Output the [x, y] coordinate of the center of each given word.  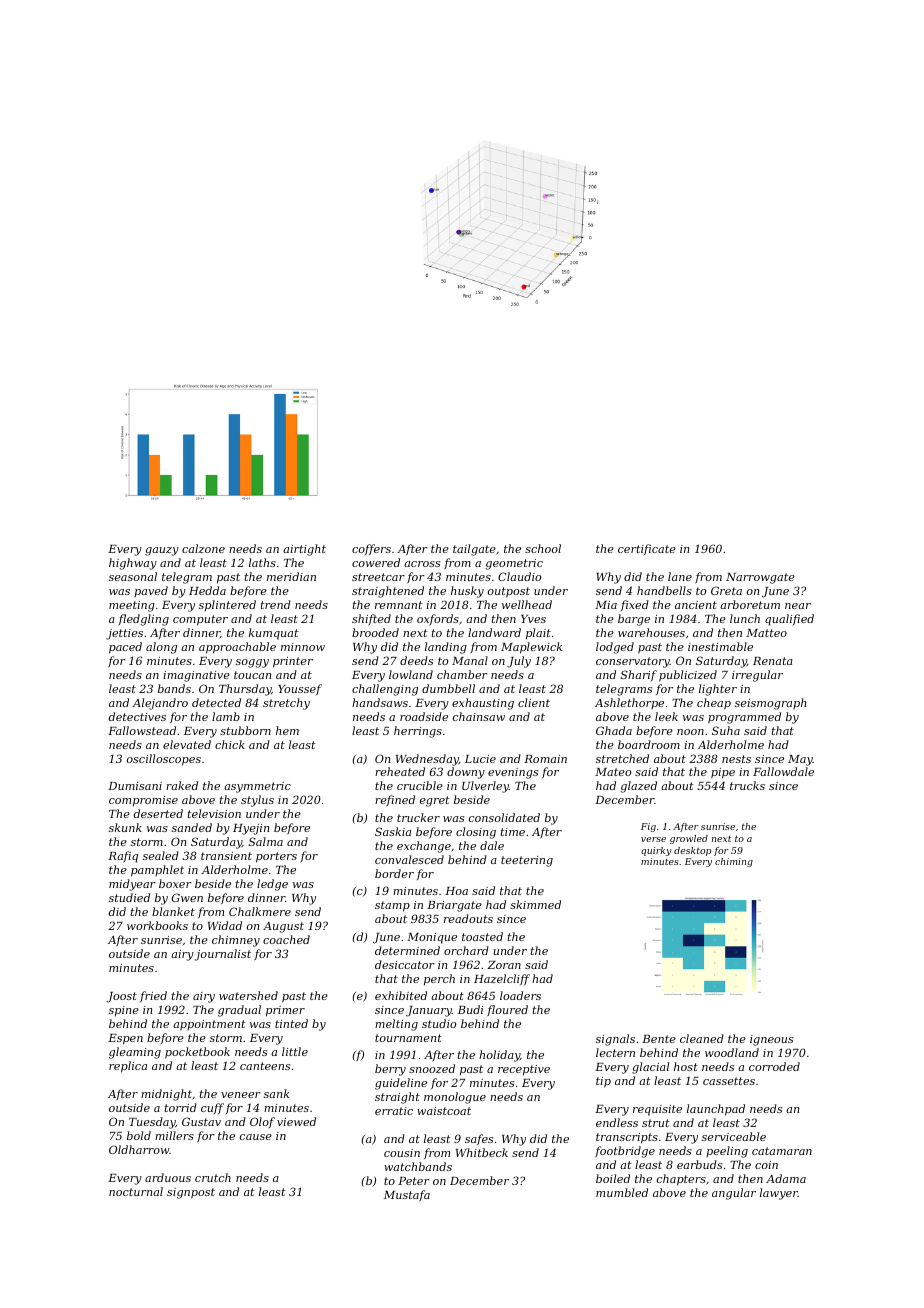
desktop [692, 851]
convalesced [409, 859]
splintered [227, 606]
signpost [191, 1193]
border [394, 873]
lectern [615, 1052]
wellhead [527, 604]
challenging [385, 690]
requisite [657, 1110]
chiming [734, 862]
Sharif [638, 675]
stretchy [286, 704]
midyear [132, 885]
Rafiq [123, 857]
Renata [773, 661]
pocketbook [197, 1053]
